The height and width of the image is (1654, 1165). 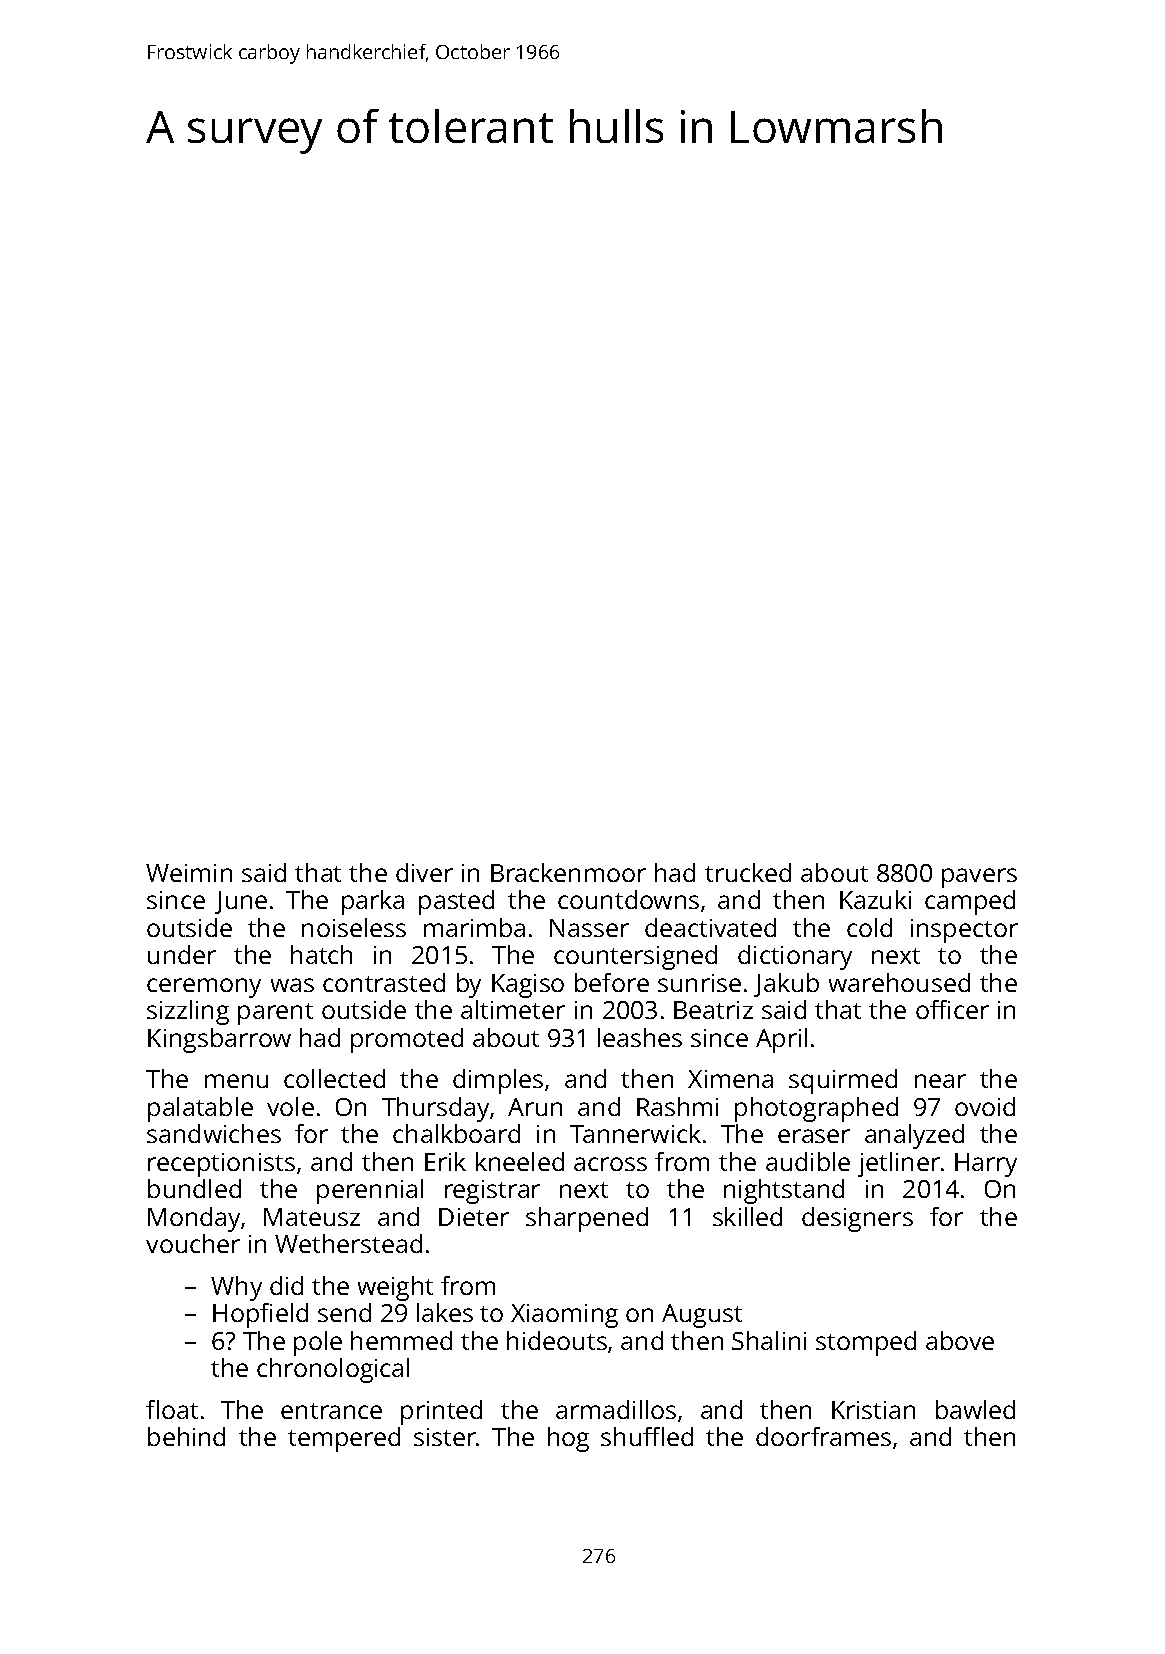 I want to click on Why, so click(x=236, y=1288).
